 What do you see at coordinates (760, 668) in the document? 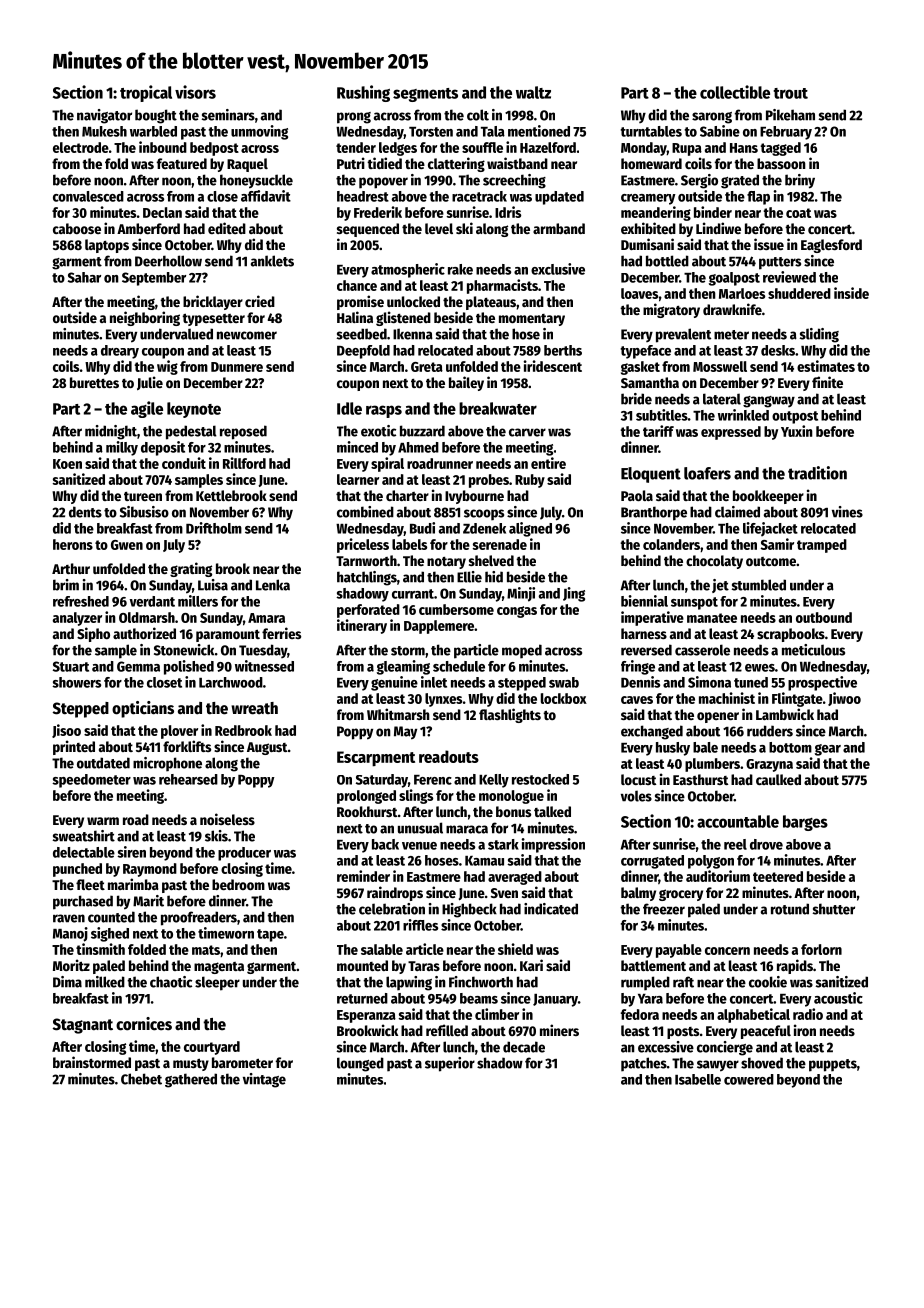
I see `ewes` at bounding box center [760, 668].
